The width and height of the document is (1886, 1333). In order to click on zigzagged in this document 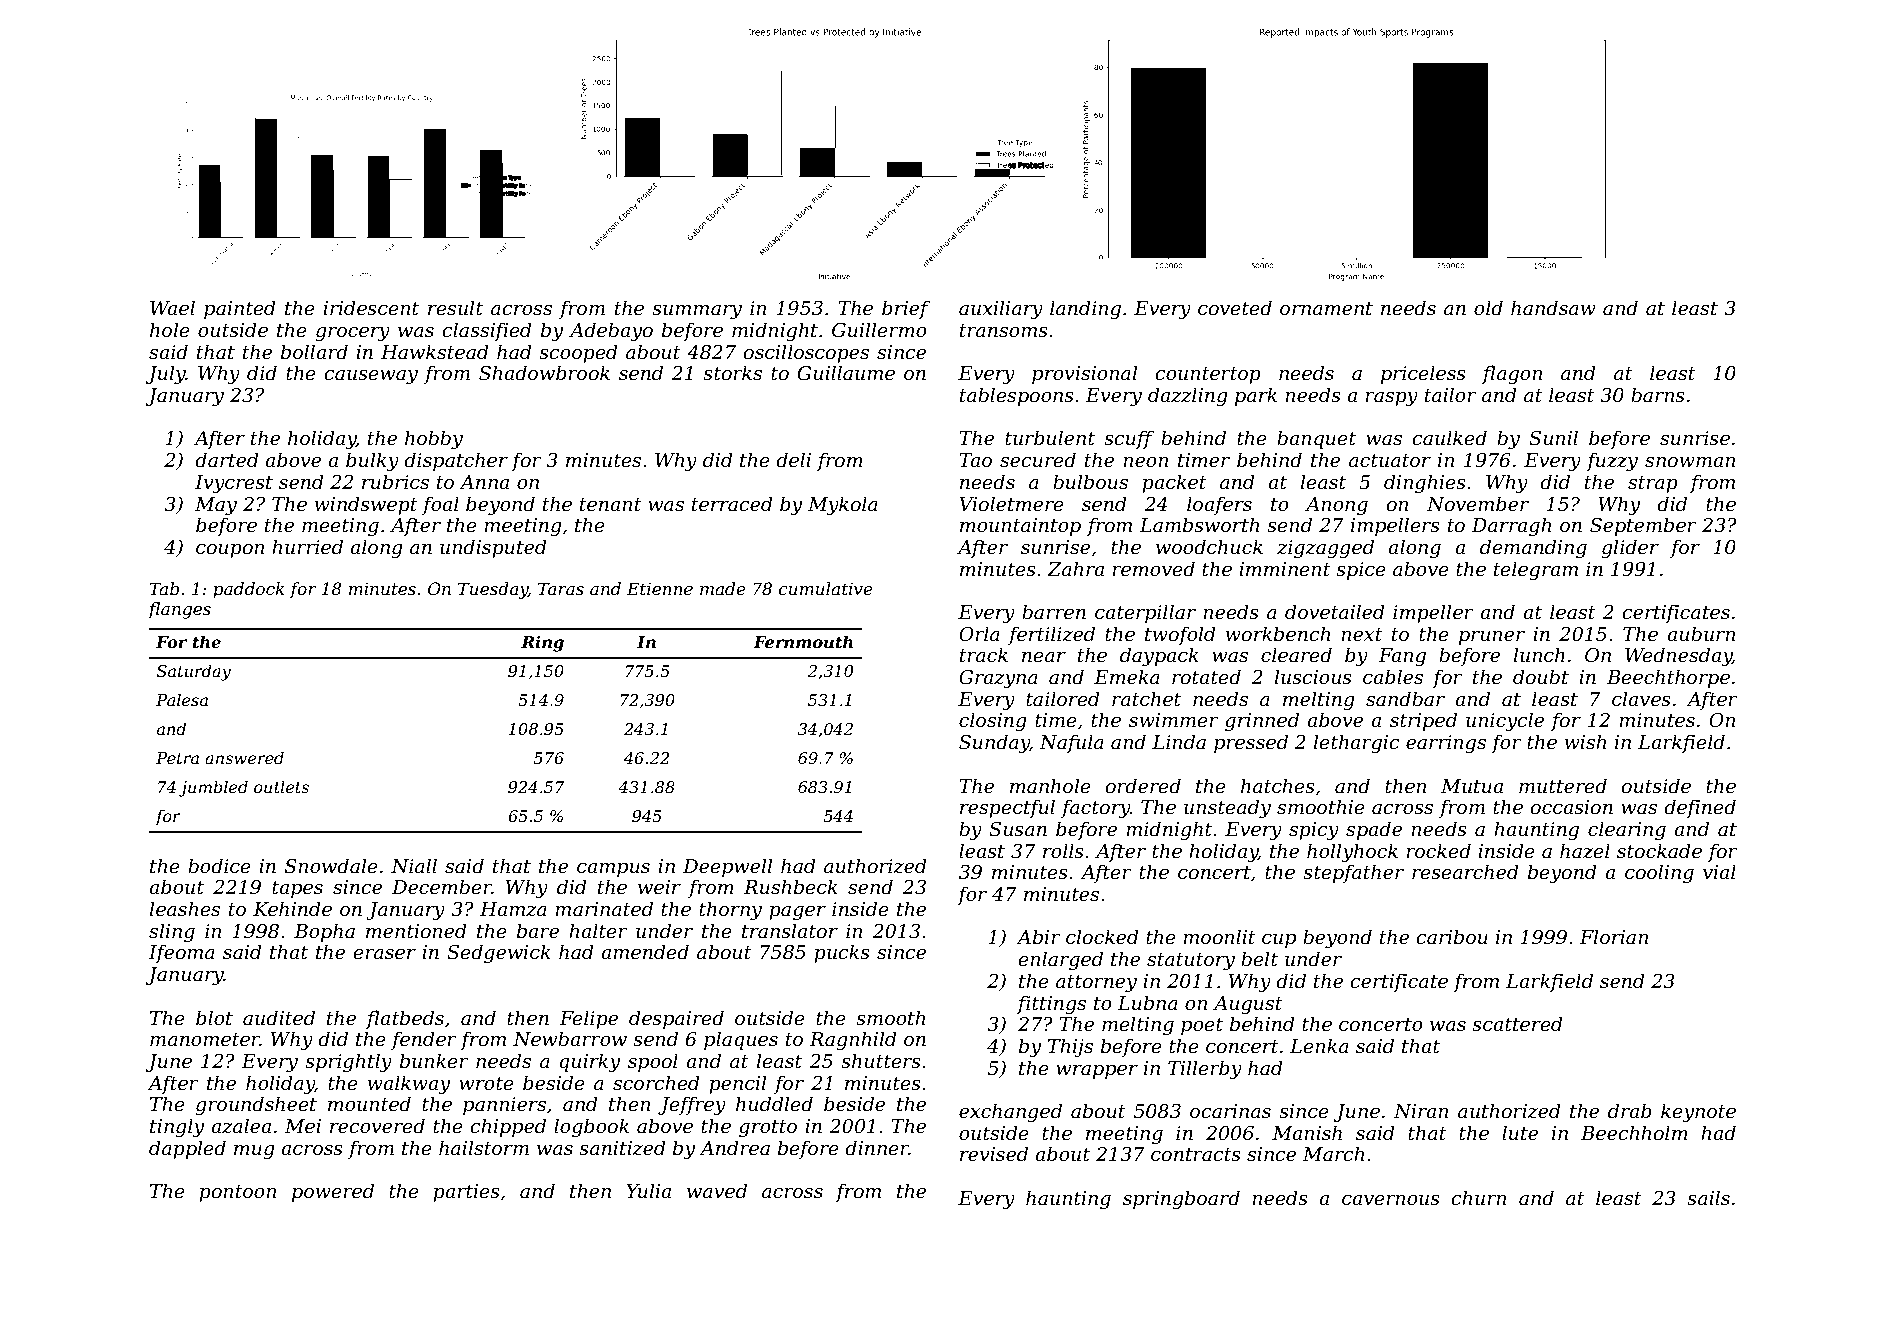, I will do `click(1325, 548)`.
